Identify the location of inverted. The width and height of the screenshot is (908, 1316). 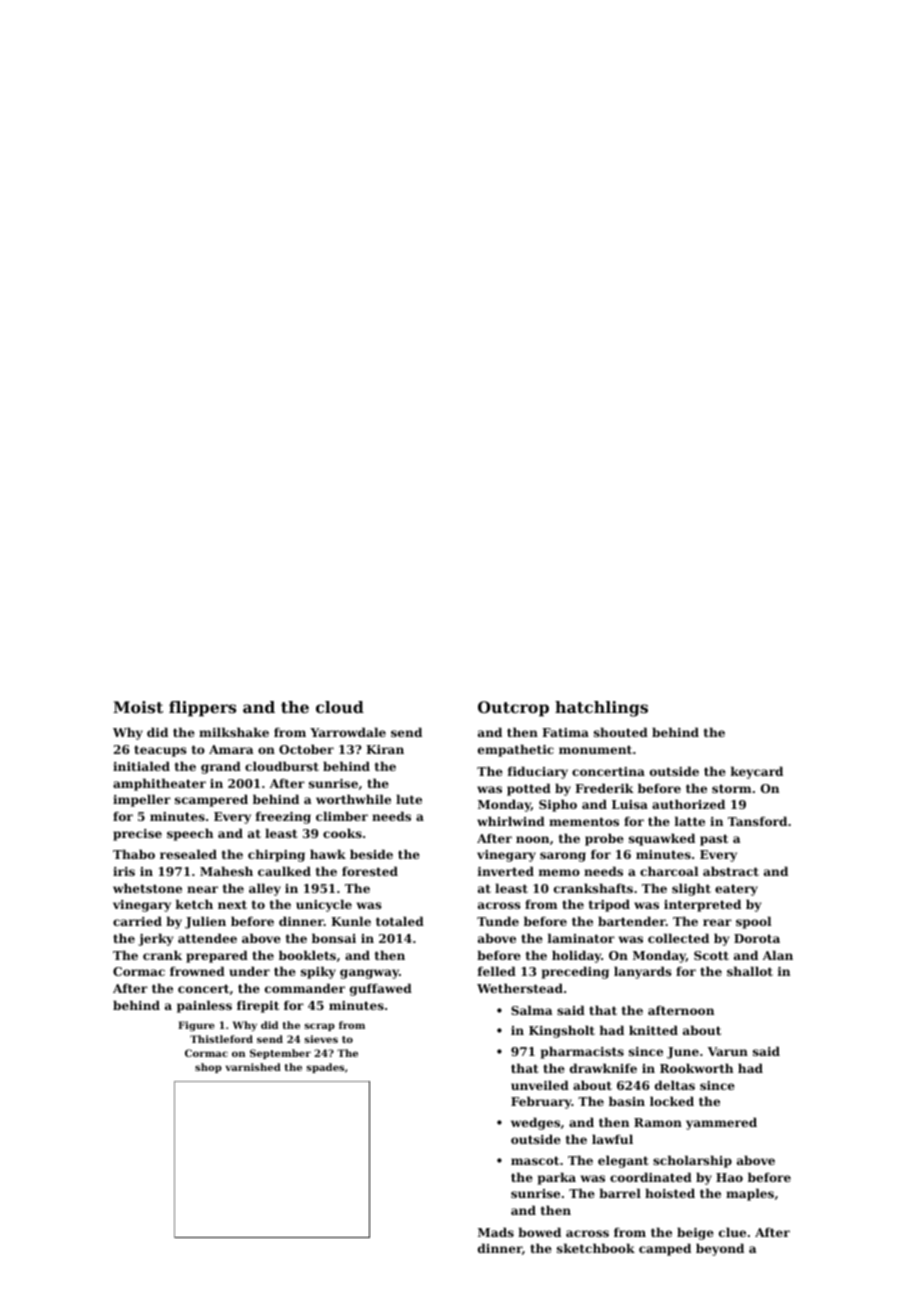
(506, 871).
